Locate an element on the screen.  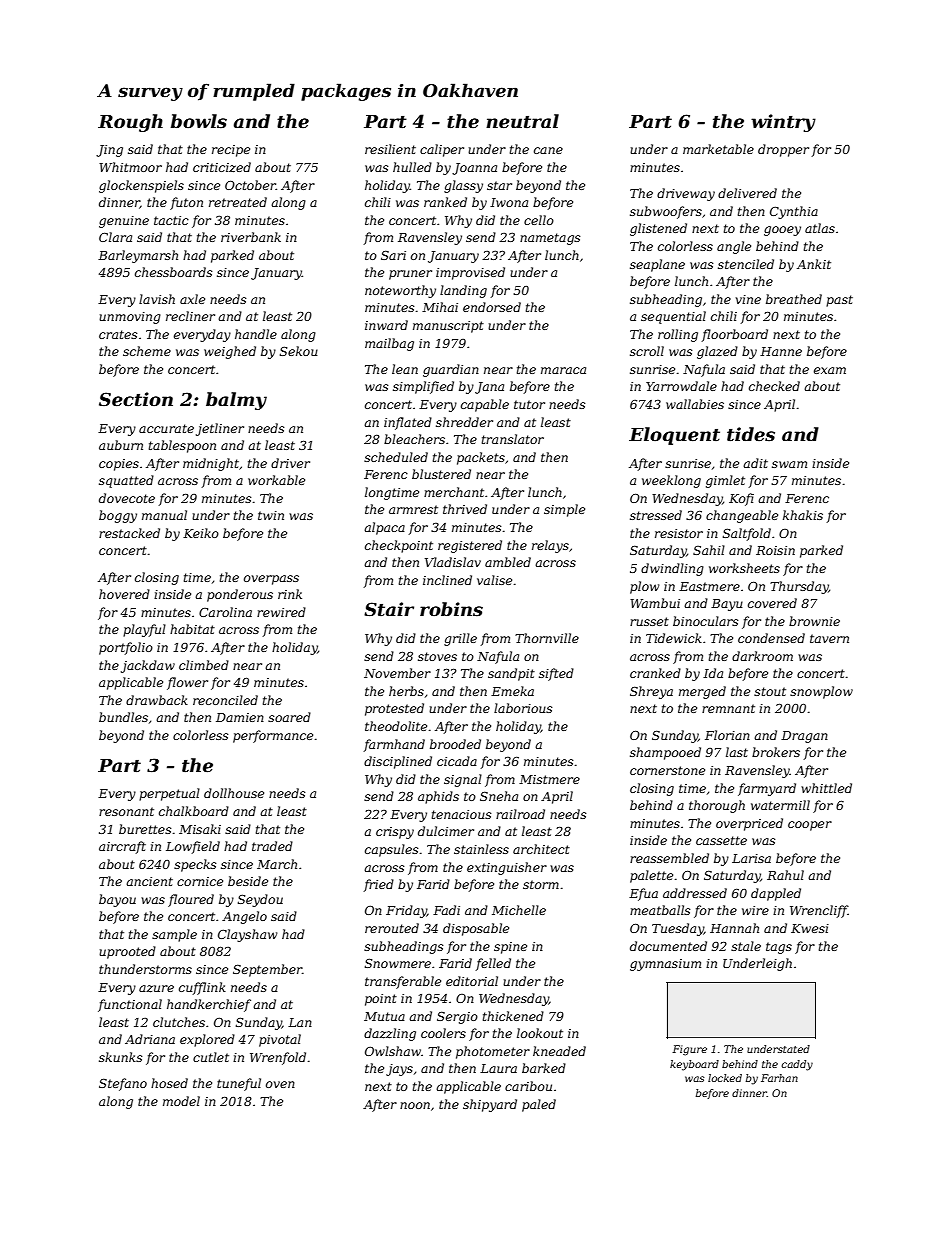
copies is located at coordinates (119, 465).
